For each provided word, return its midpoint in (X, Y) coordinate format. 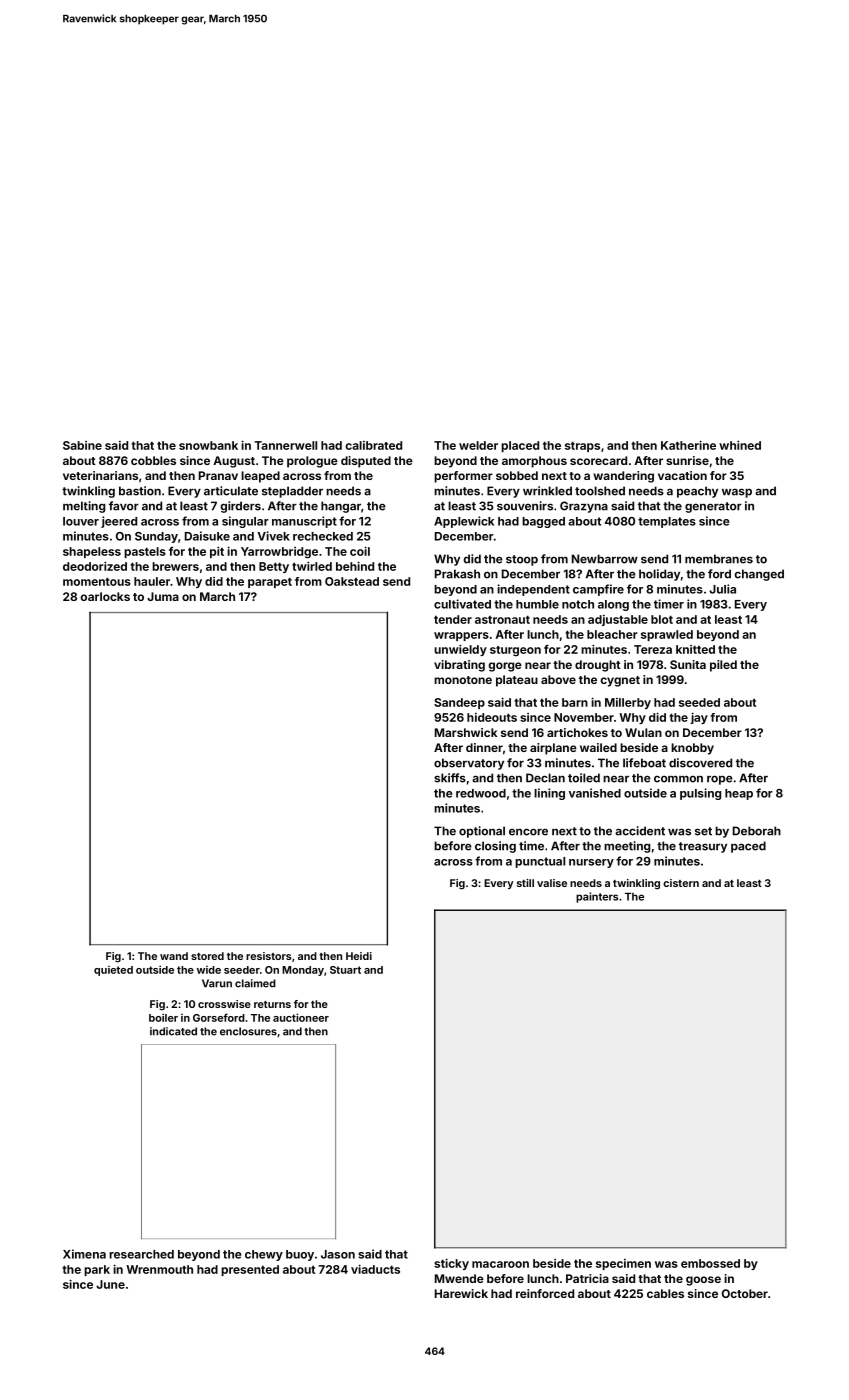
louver (81, 521)
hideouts (492, 717)
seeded (699, 702)
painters (597, 897)
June (110, 1284)
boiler (163, 1017)
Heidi (359, 956)
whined (740, 445)
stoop (522, 560)
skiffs (450, 778)
